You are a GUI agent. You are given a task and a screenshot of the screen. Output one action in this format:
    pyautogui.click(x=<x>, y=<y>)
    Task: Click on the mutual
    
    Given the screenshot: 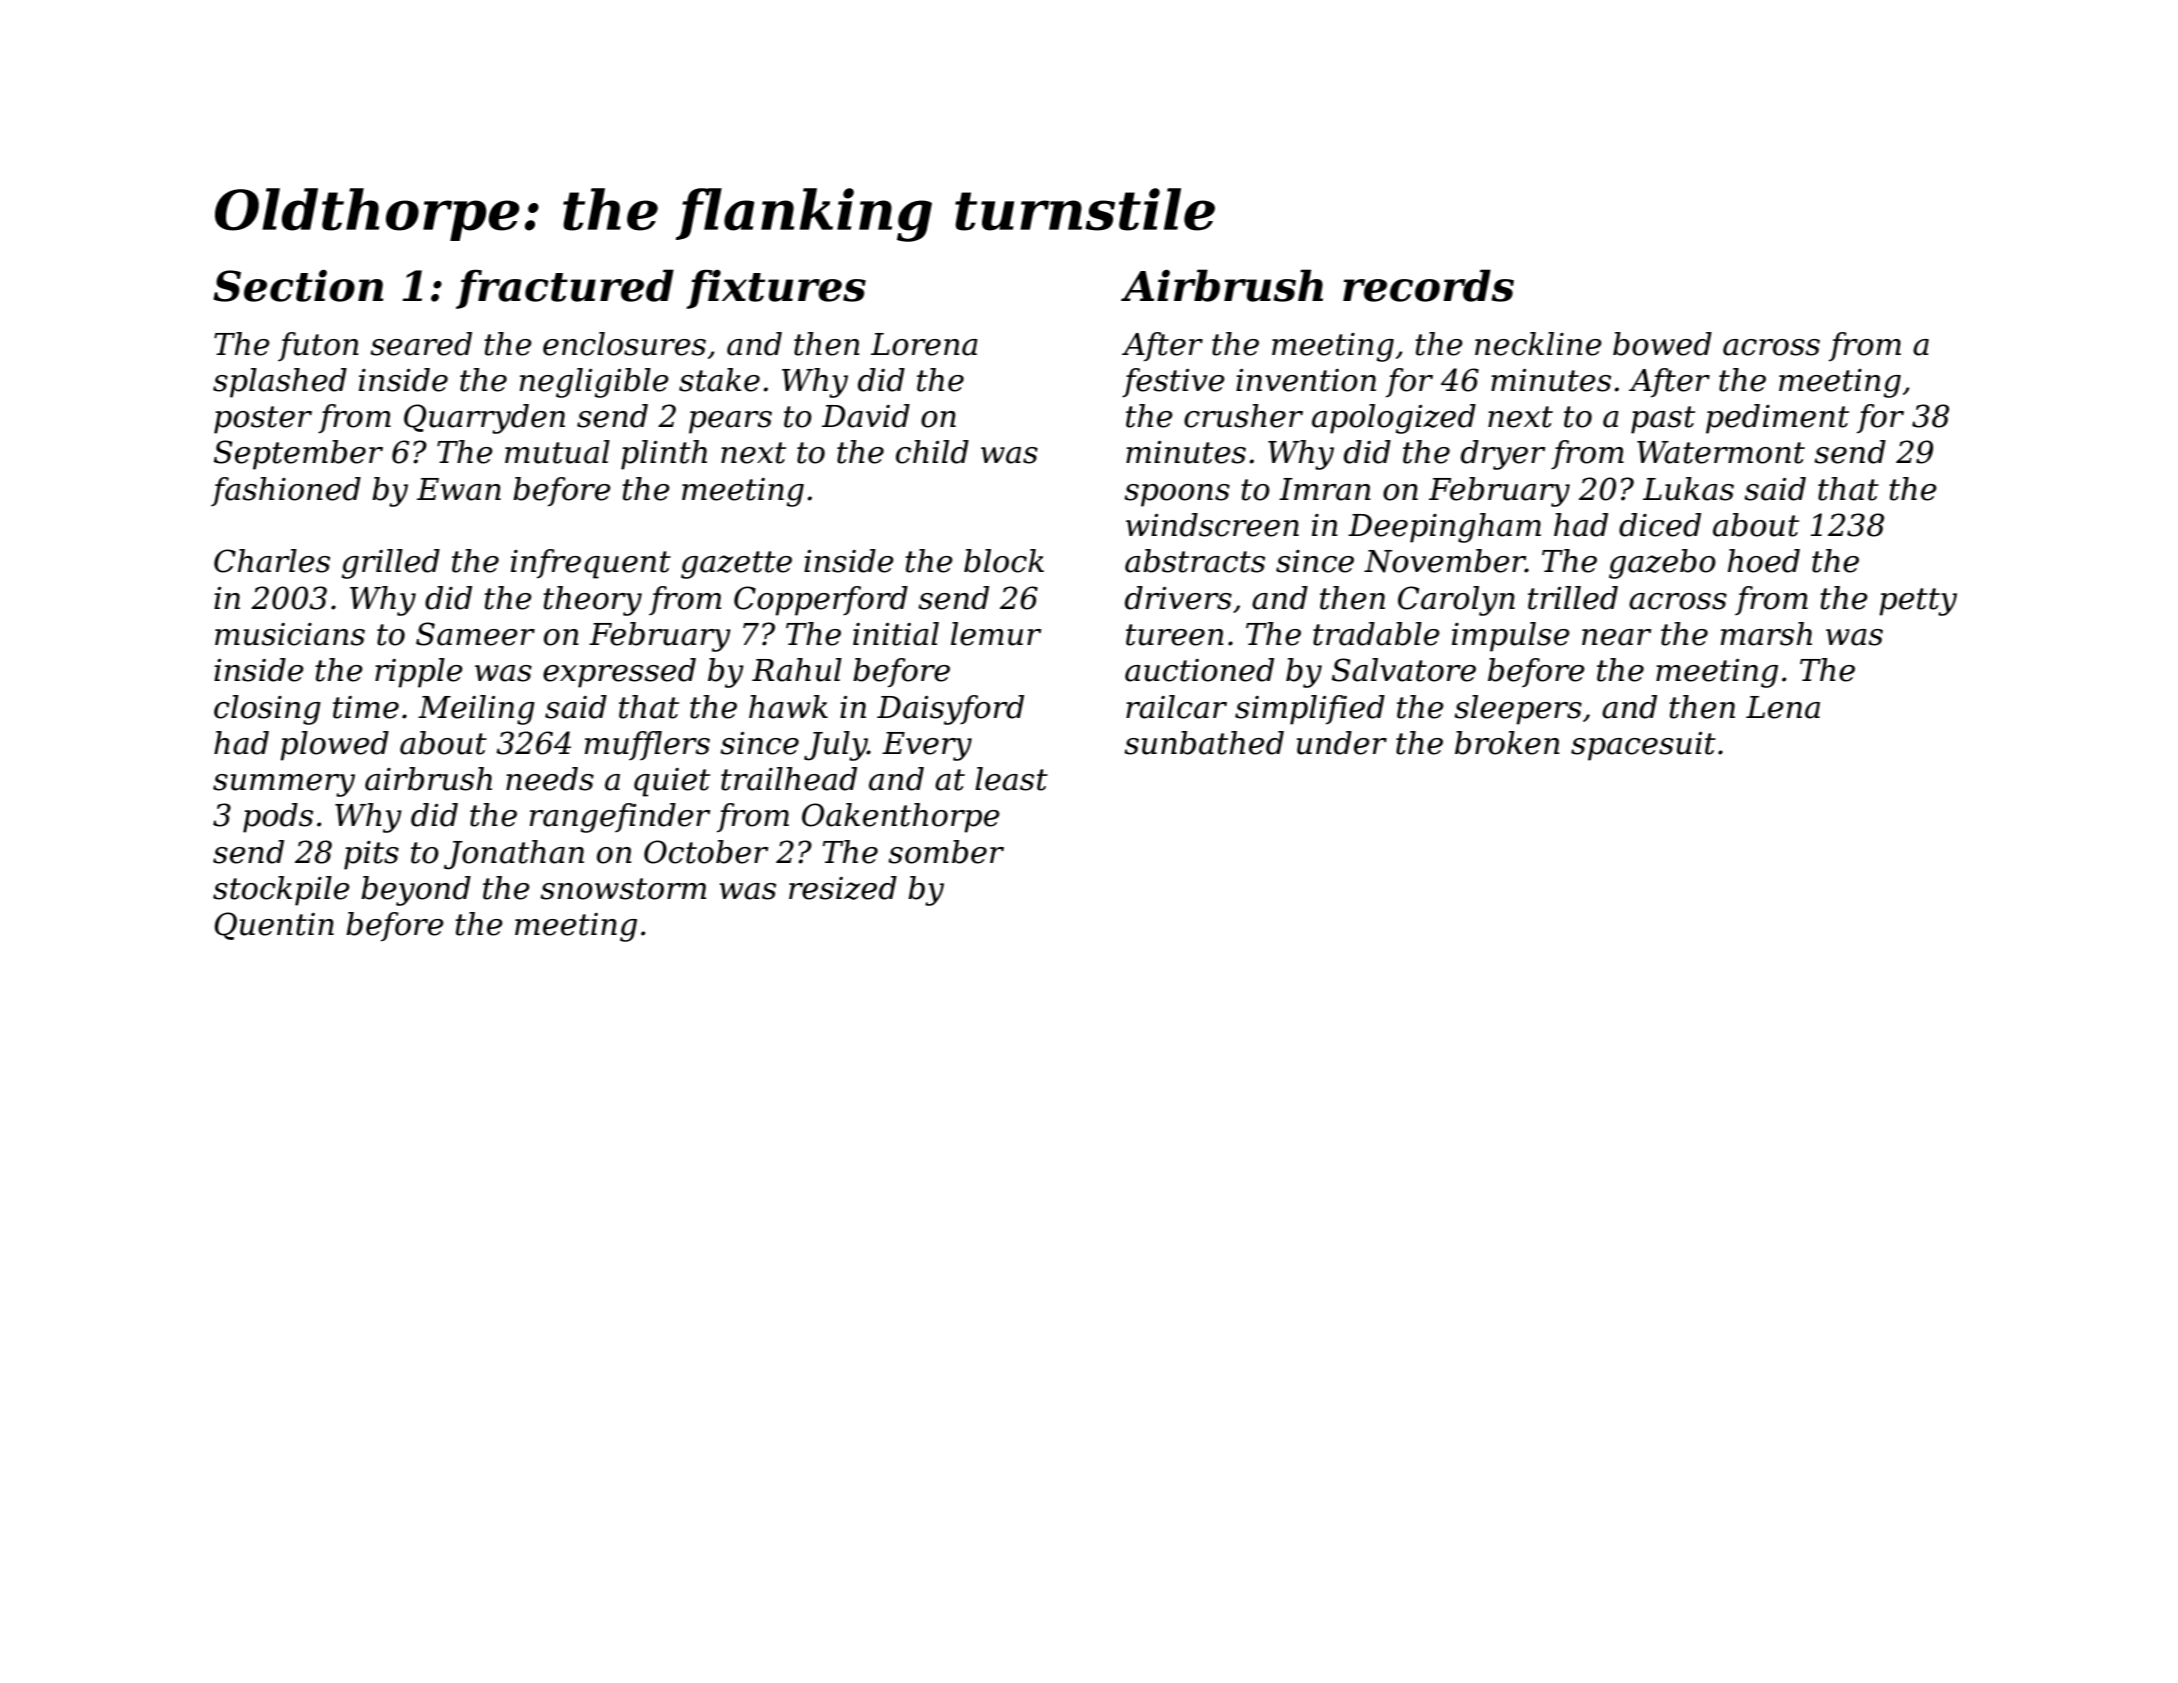 What is the action you would take?
    pyautogui.click(x=557, y=452)
